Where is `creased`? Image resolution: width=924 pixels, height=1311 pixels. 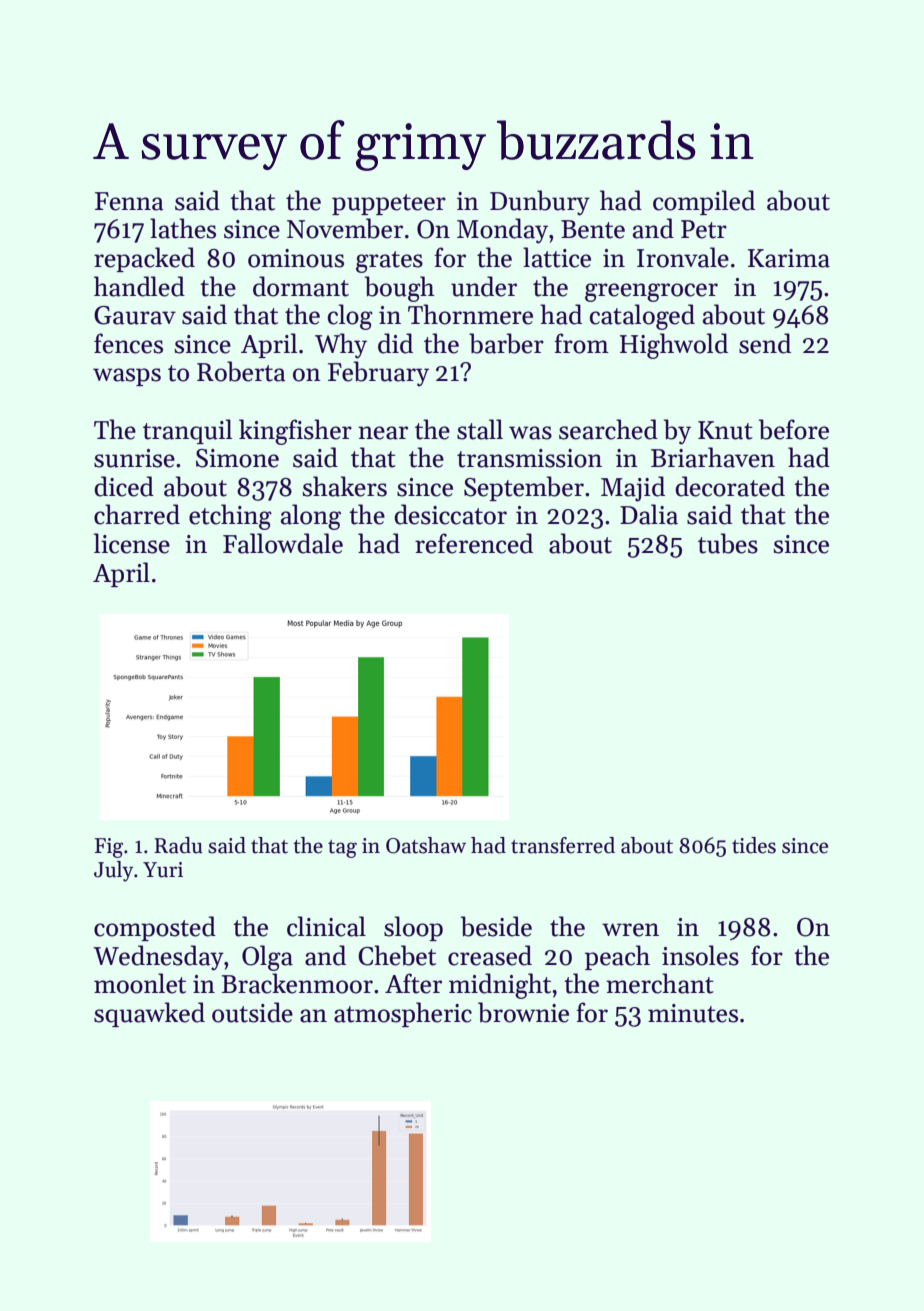
creased is located at coordinates (490, 955).
